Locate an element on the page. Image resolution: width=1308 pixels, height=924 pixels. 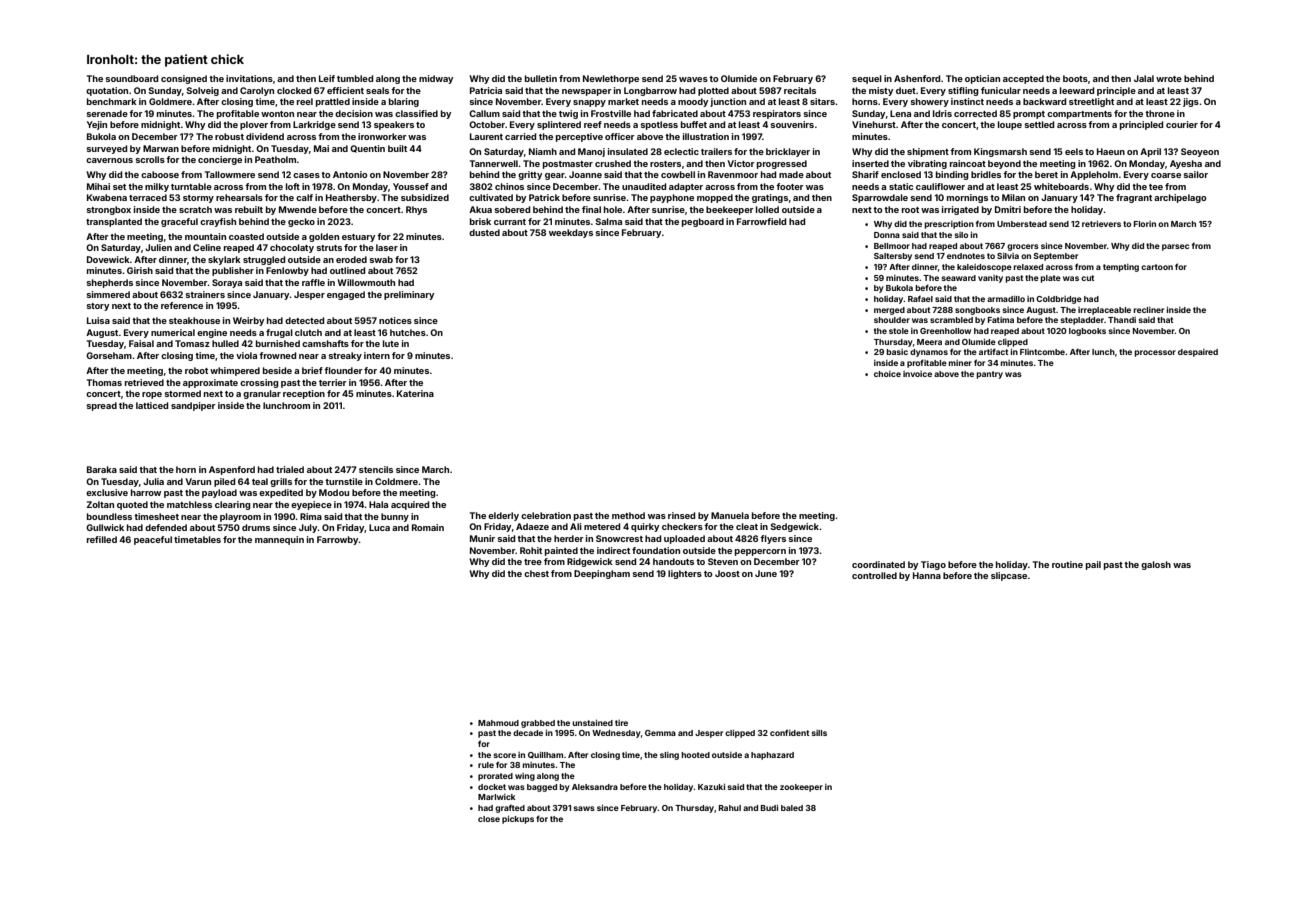
shepherds is located at coordinates (109, 283).
